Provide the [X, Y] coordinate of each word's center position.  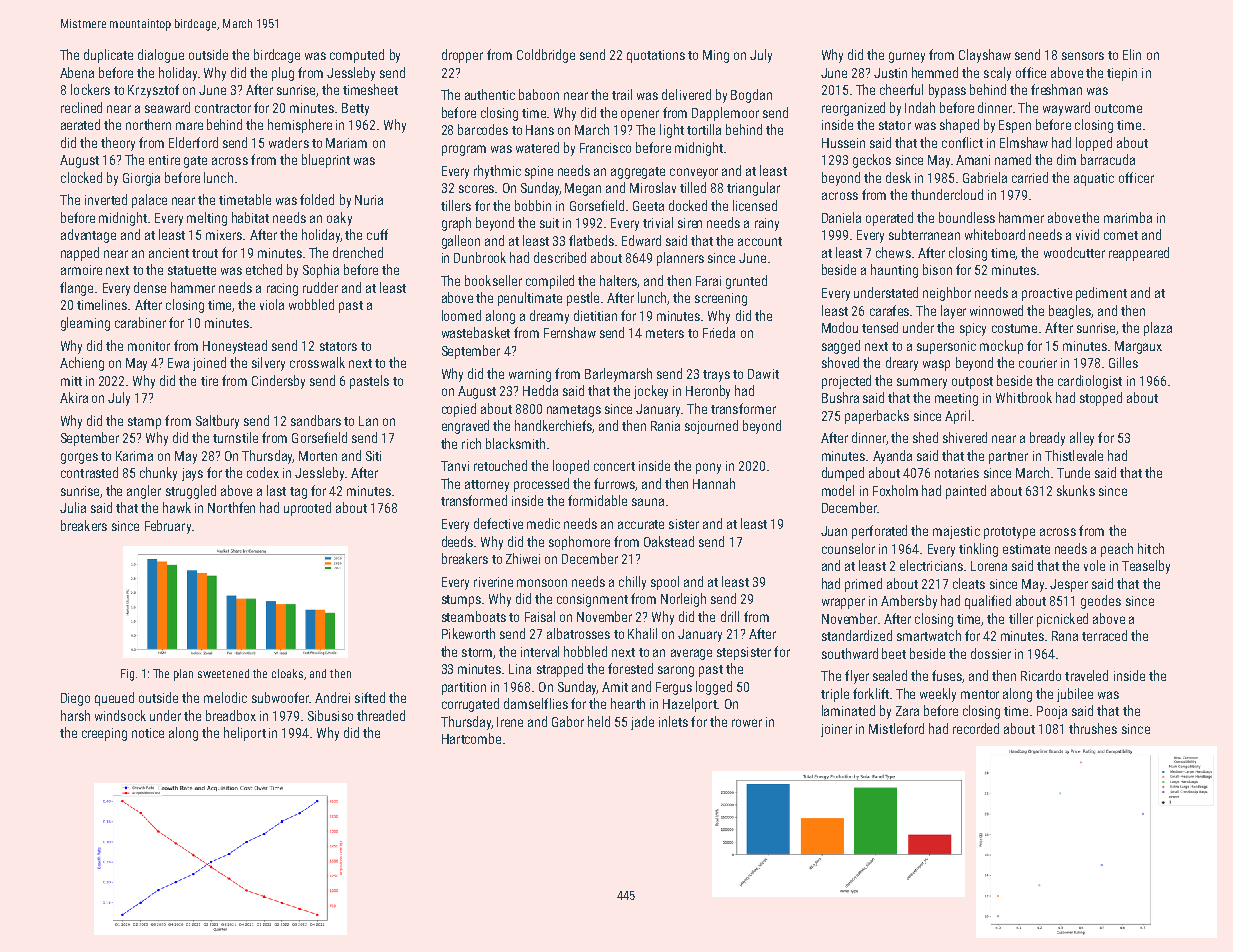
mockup [1001, 347]
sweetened [223, 673]
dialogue [161, 56]
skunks [1076, 490]
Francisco [605, 148]
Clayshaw [985, 56]
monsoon [542, 583]
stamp [144, 423]
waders [289, 142]
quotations [656, 56]
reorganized [853, 109]
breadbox [231, 715]
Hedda [540, 390]
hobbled [585, 651]
